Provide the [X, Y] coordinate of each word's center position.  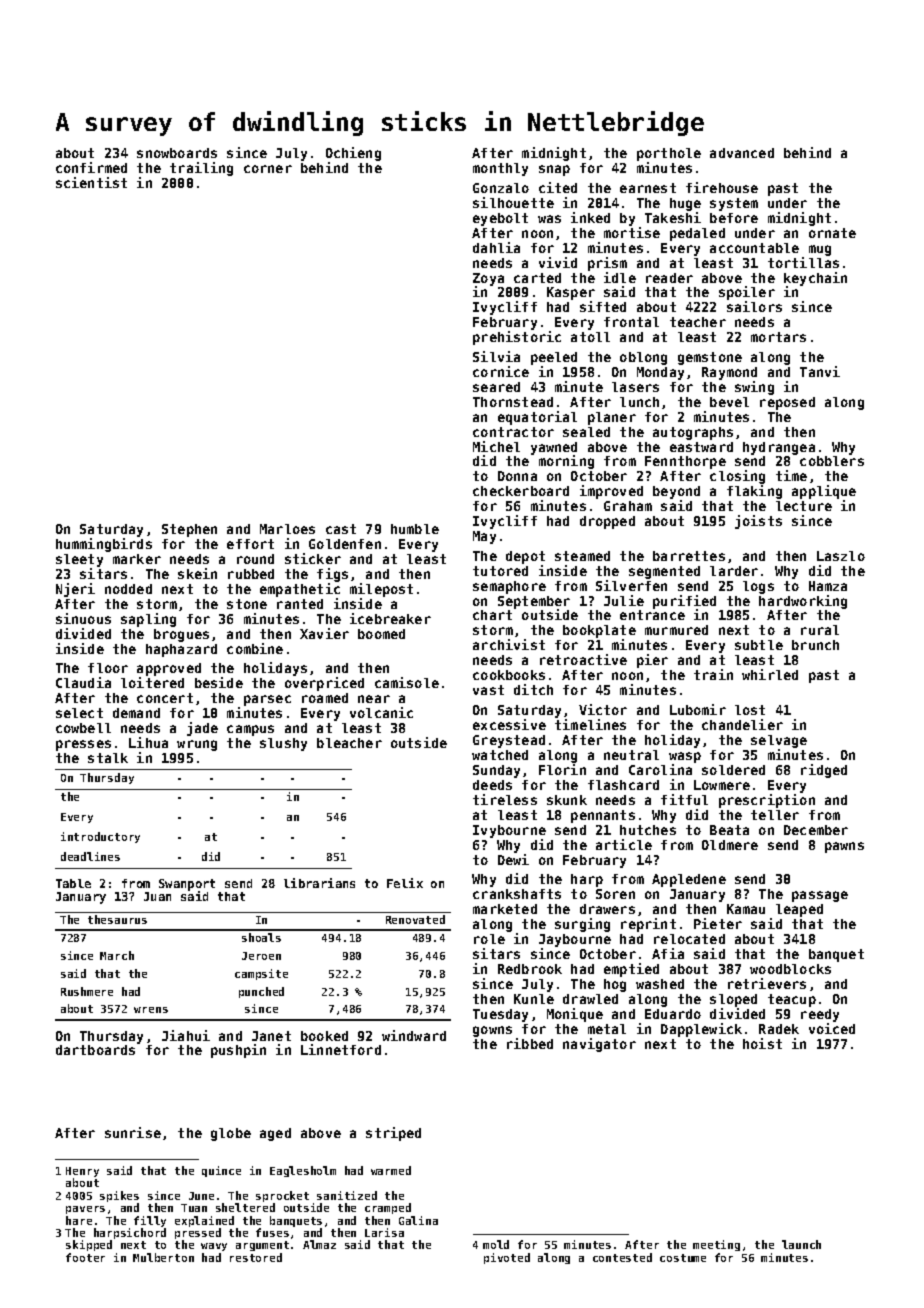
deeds [492, 785]
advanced [742, 153]
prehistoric [517, 338]
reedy [820, 1015]
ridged [824, 771]
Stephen [189, 530]
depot [525, 557]
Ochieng [353, 154]
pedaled [697, 234]
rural [820, 630]
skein [197, 573]
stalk [108, 758]
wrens [151, 1010]
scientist [91, 182]
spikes [119, 1196]
